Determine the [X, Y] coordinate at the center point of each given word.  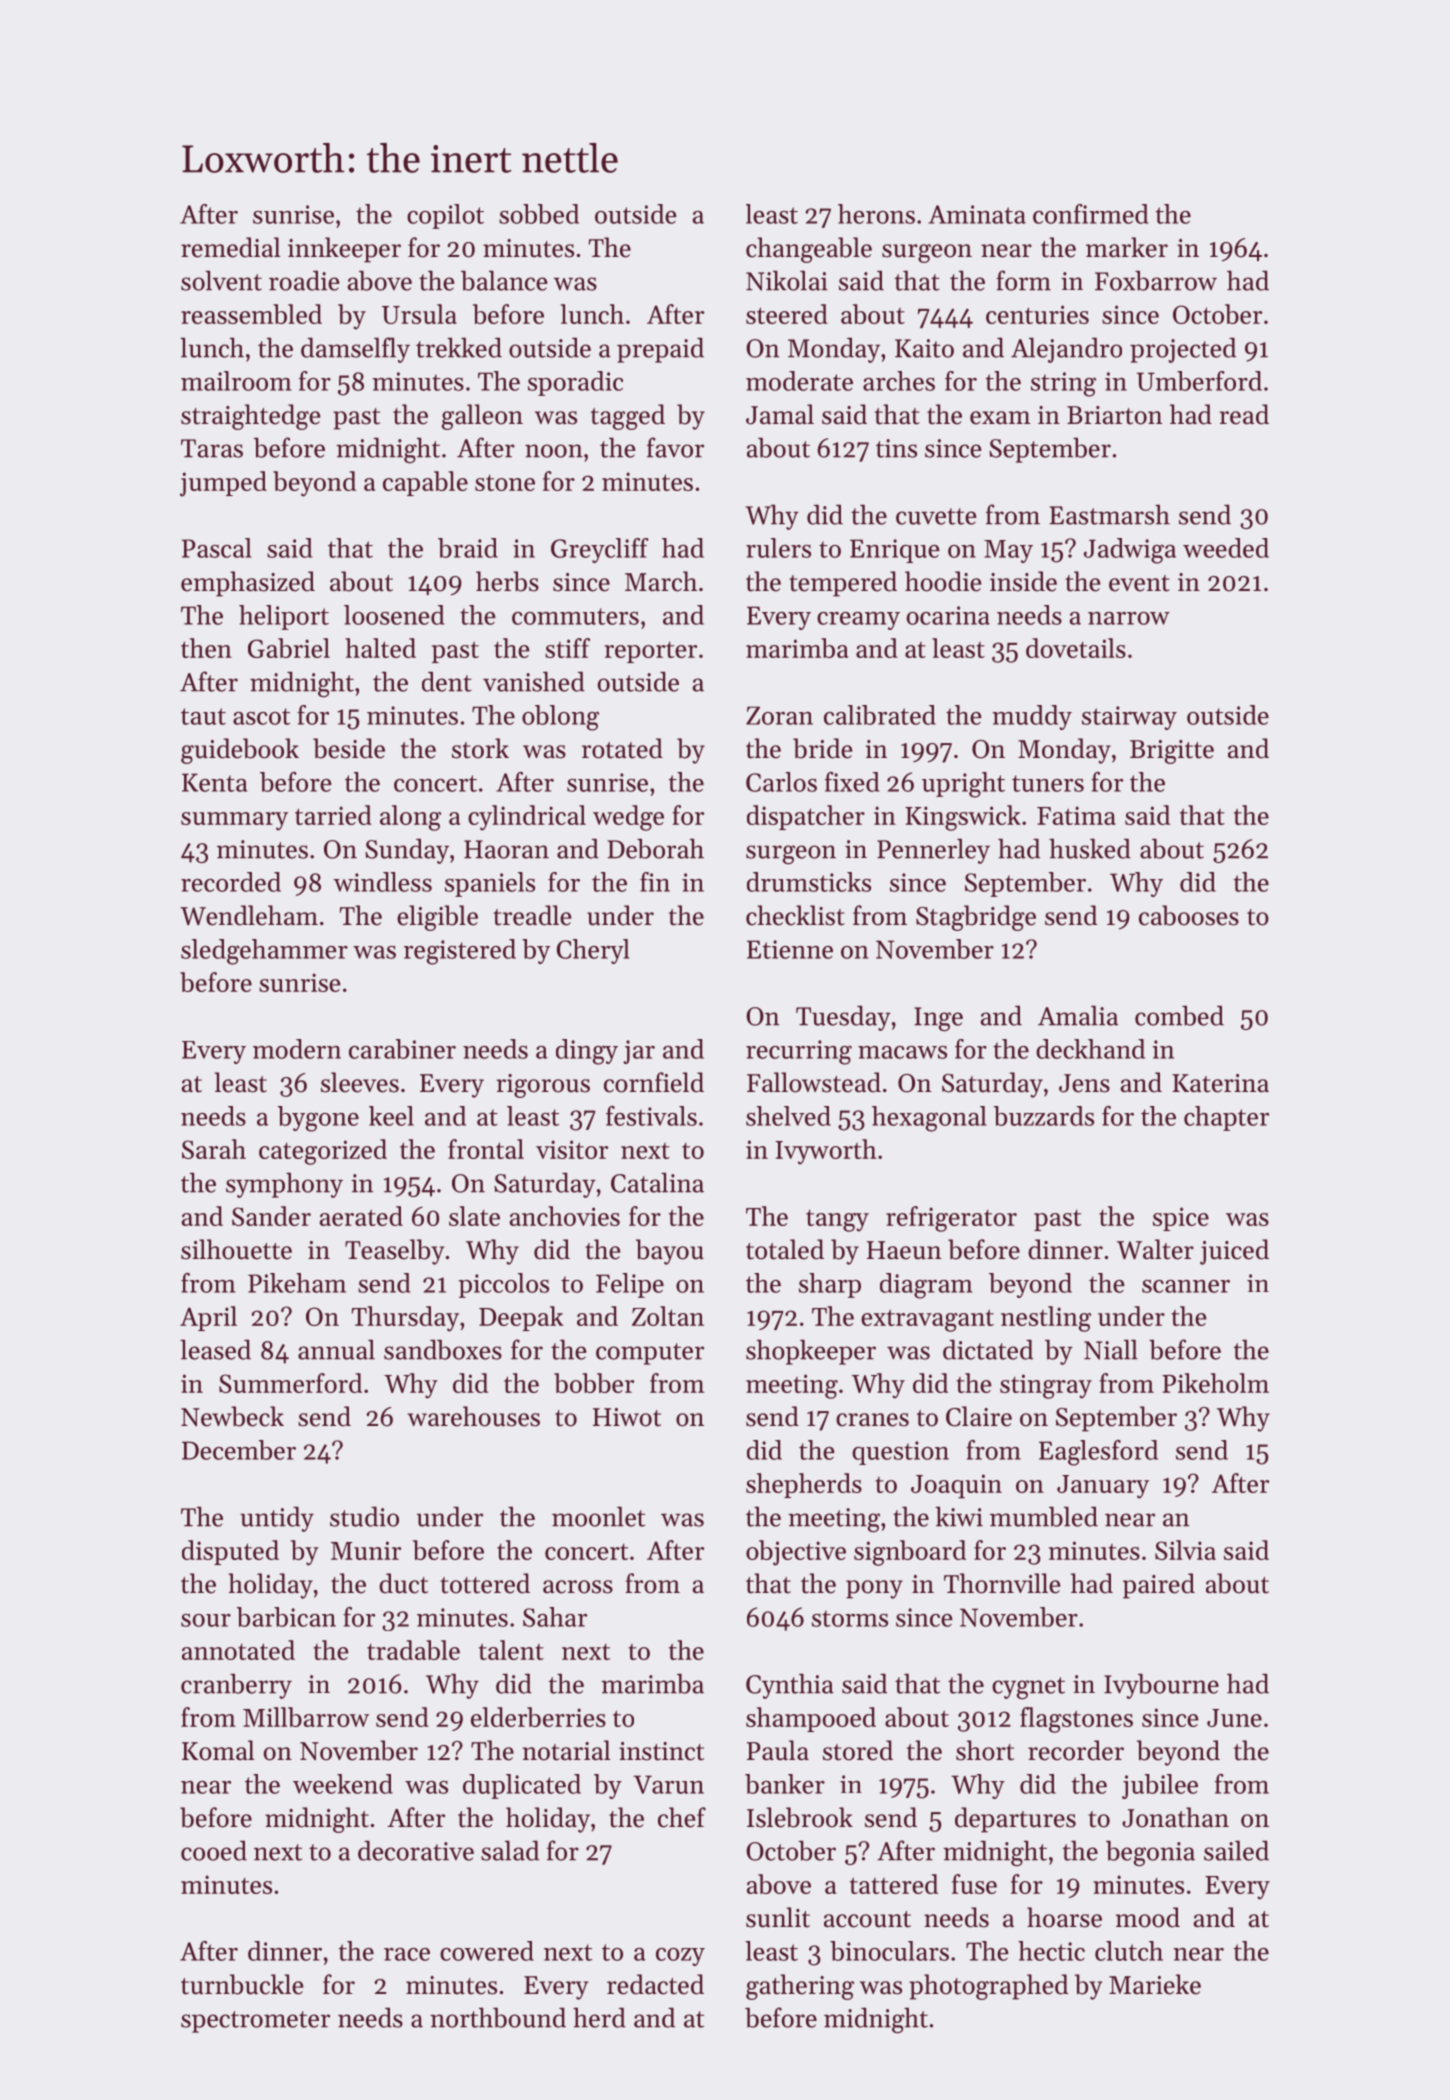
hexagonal [929, 1119]
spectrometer [255, 2022]
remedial [231, 247]
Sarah [214, 1149]
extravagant [927, 1320]
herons [876, 214]
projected [1183, 350]
